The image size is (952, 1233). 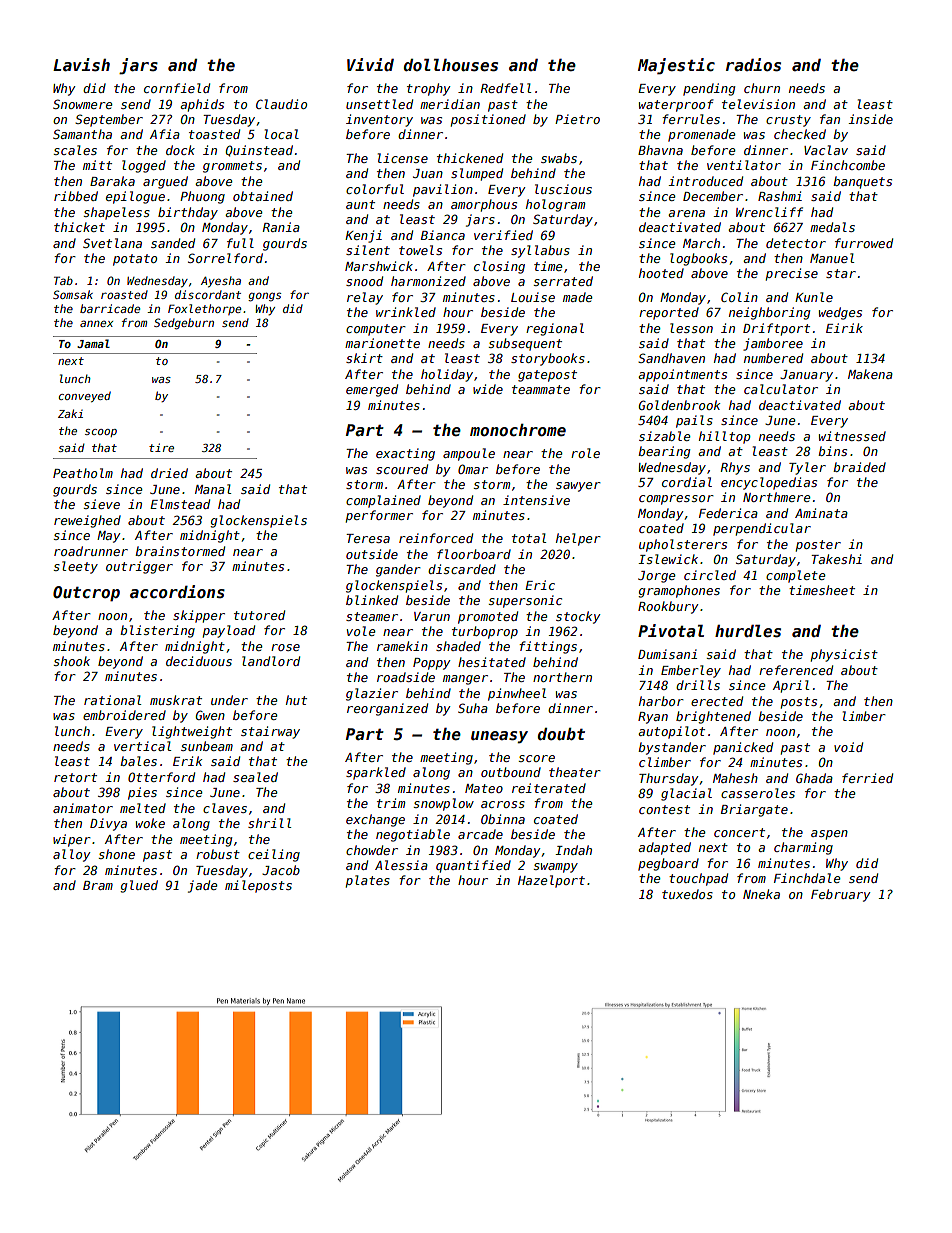 I want to click on tuxedos, so click(x=687, y=894).
